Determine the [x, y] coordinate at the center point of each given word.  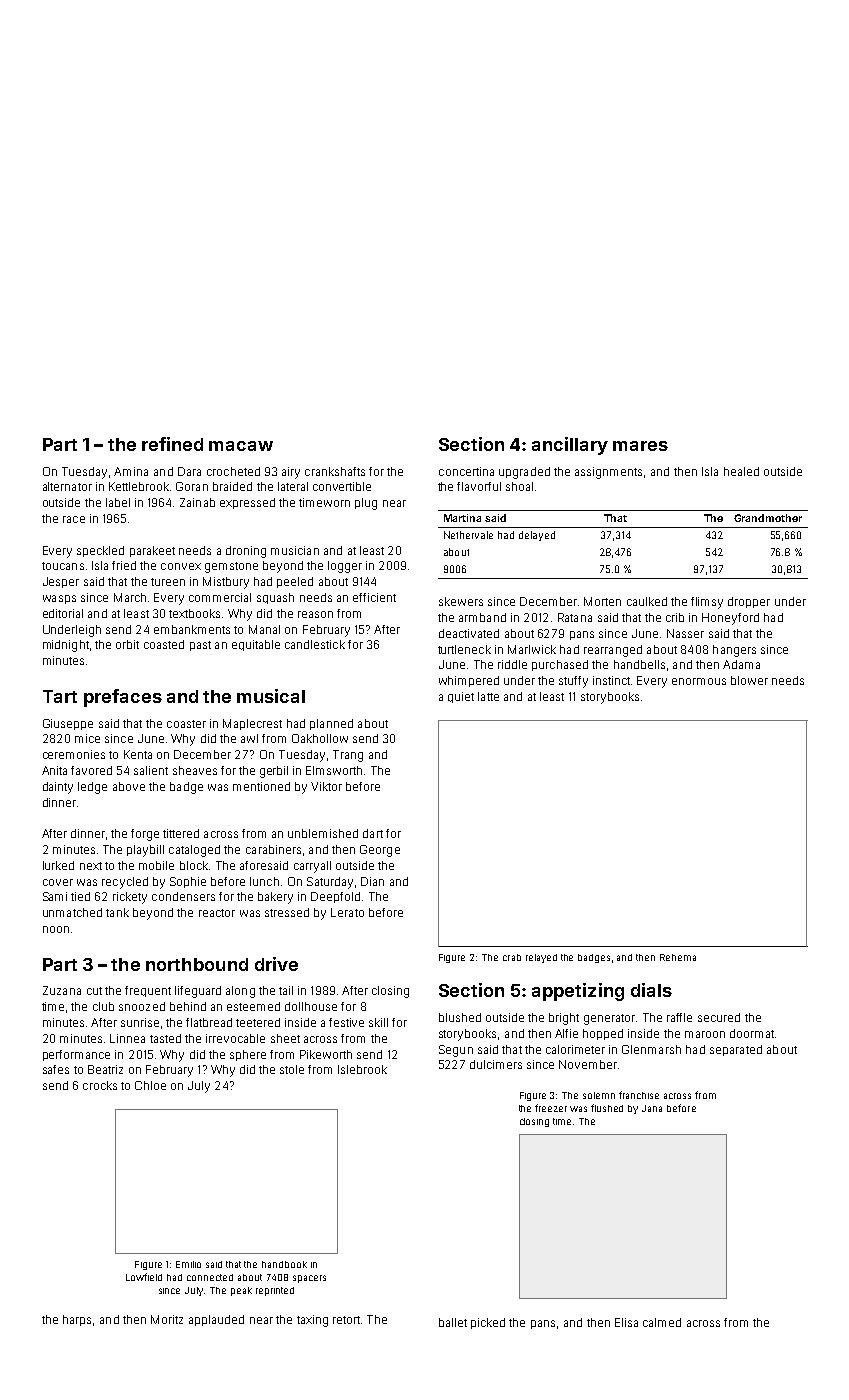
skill [378, 1022]
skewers [461, 601]
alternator [67, 486]
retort [346, 1320]
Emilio [188, 1264]
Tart [60, 696]
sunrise [140, 1022]
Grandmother [768, 518]
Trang [348, 756]
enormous [699, 681]
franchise [639, 1095]
